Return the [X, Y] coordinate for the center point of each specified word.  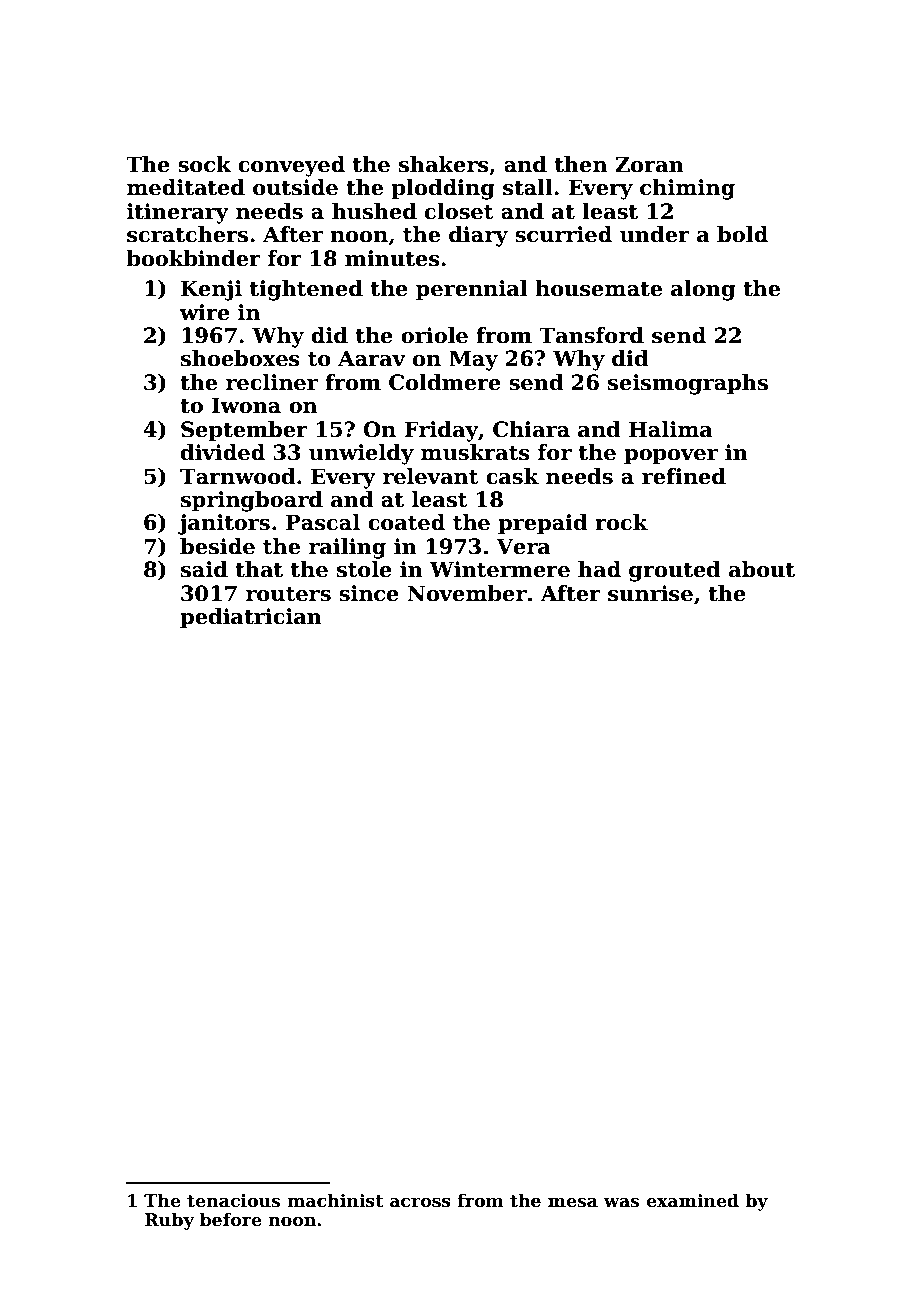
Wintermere [499, 569]
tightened [306, 290]
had [599, 569]
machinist [335, 1200]
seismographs [688, 384]
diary [478, 236]
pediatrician [251, 618]
